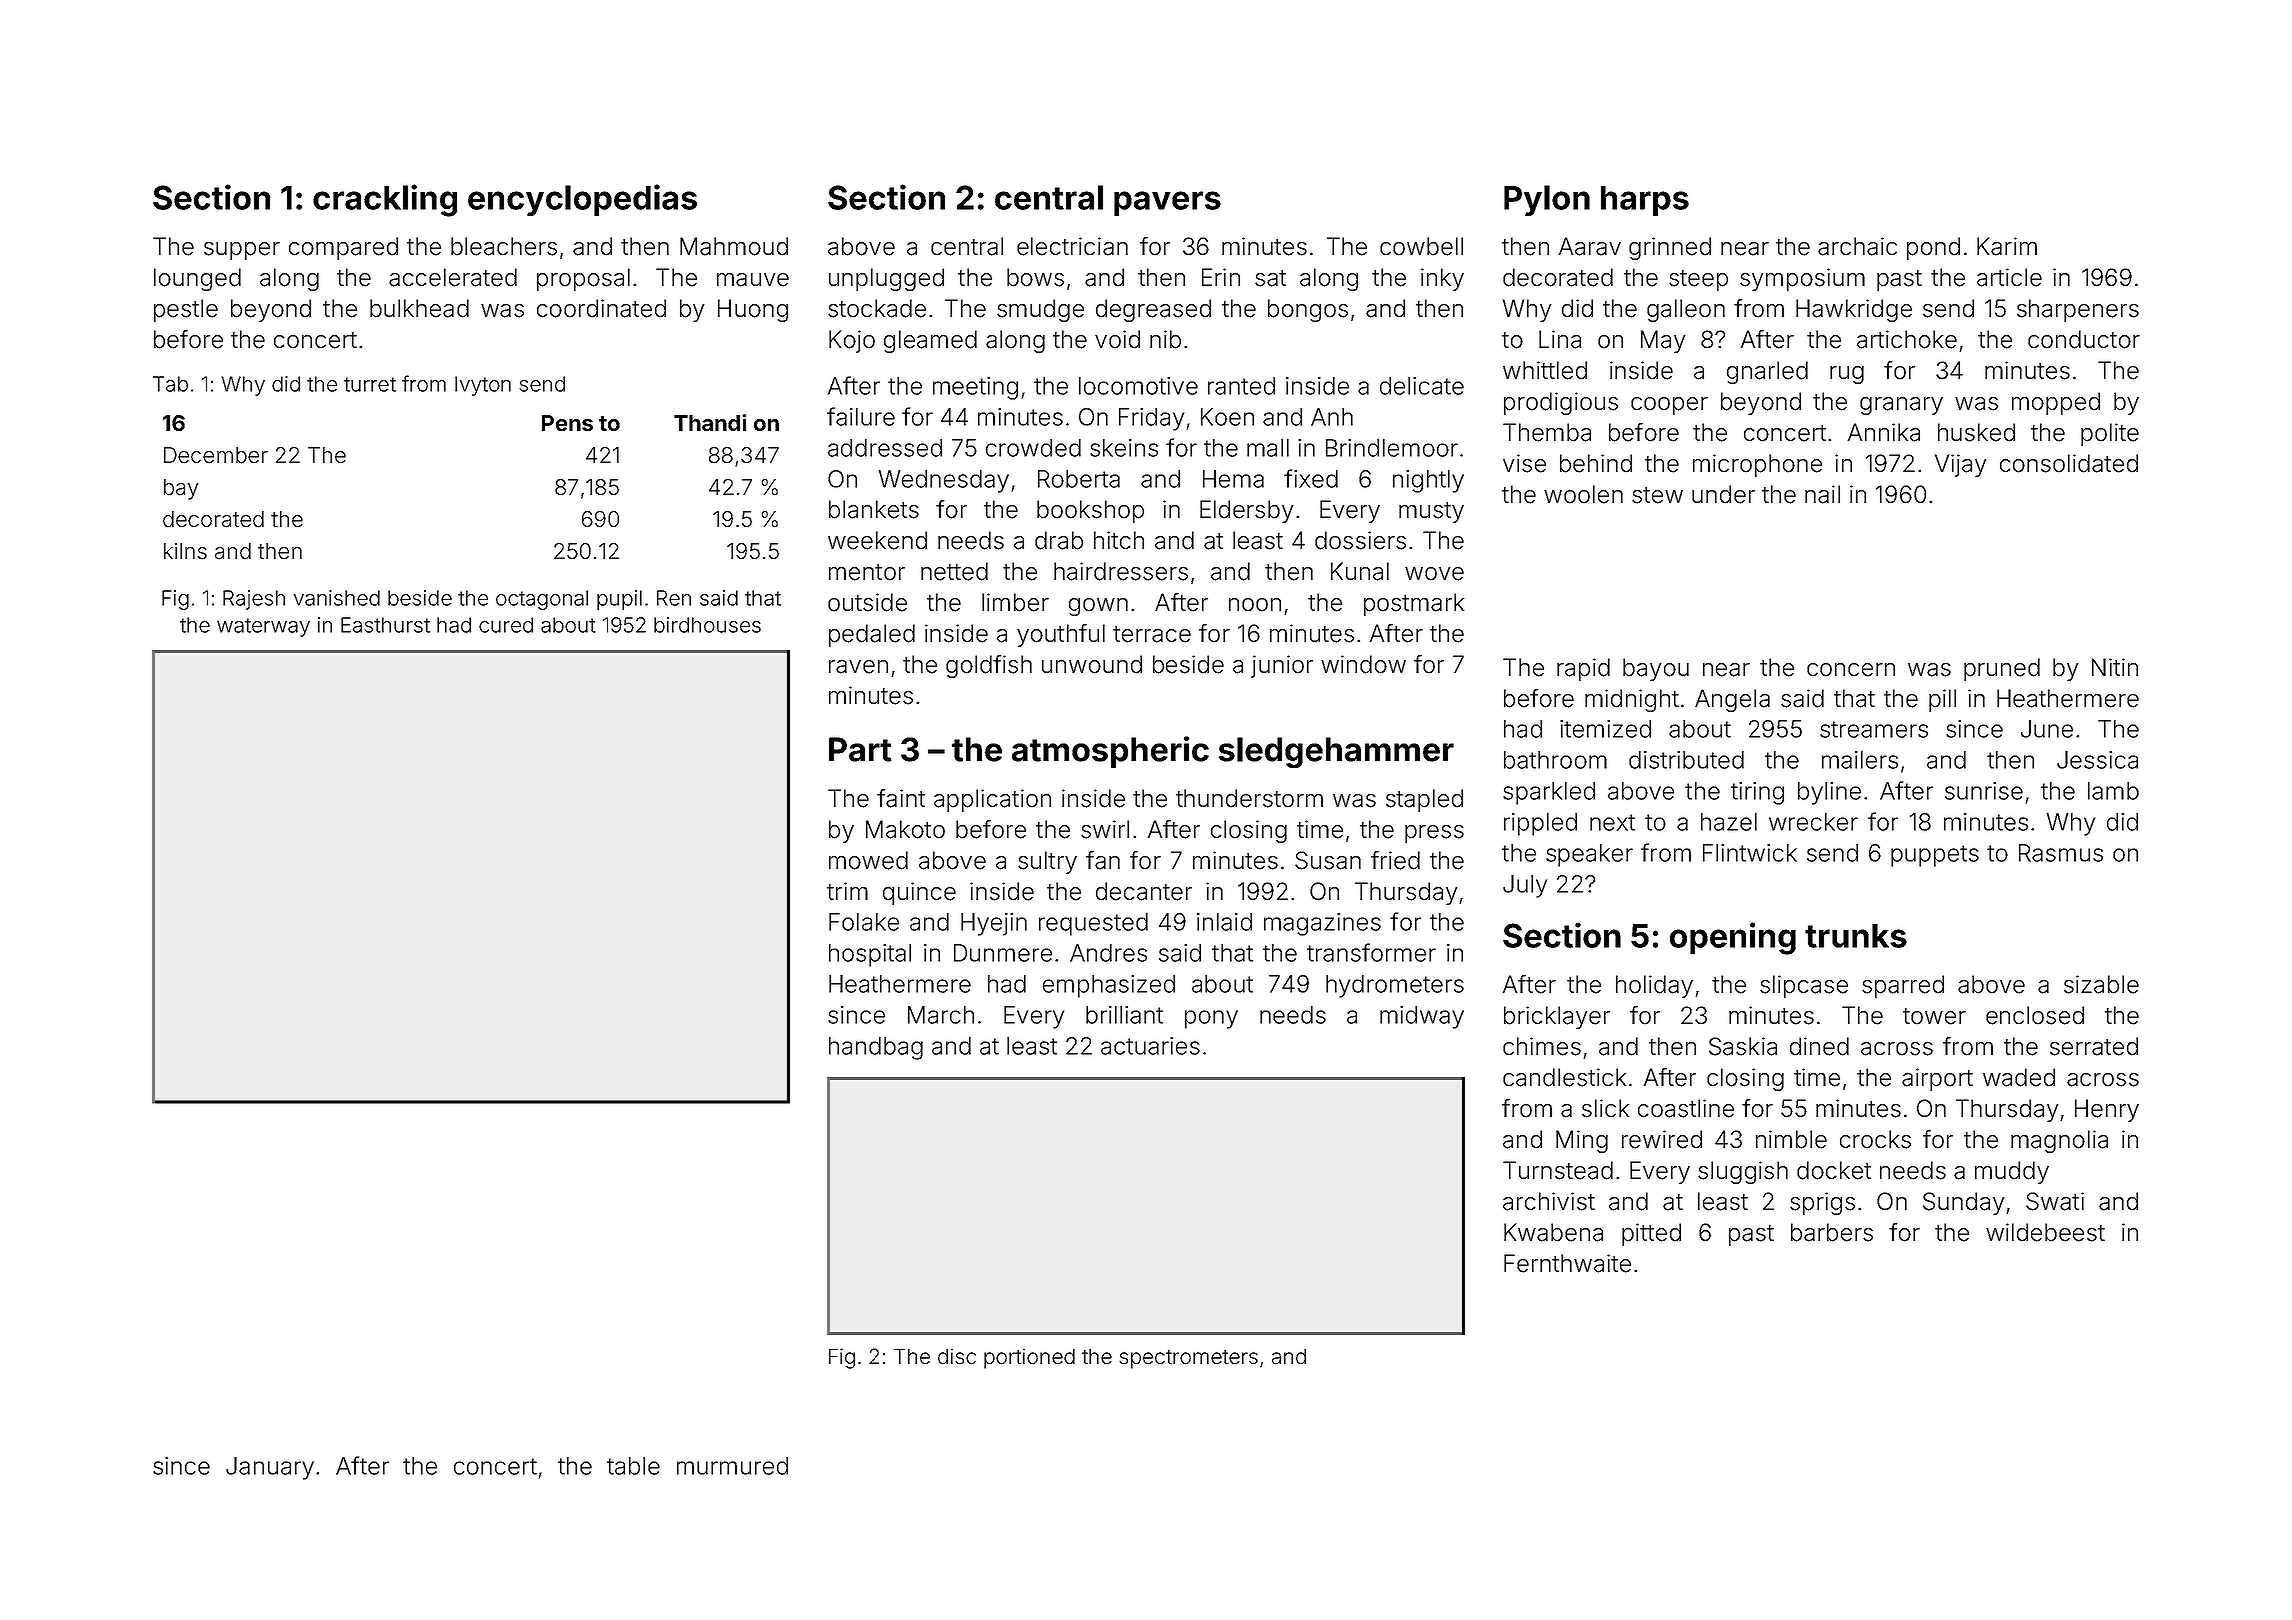 The image size is (2292, 1620). What do you see at coordinates (1874, 729) in the image?
I see `streamers` at bounding box center [1874, 729].
